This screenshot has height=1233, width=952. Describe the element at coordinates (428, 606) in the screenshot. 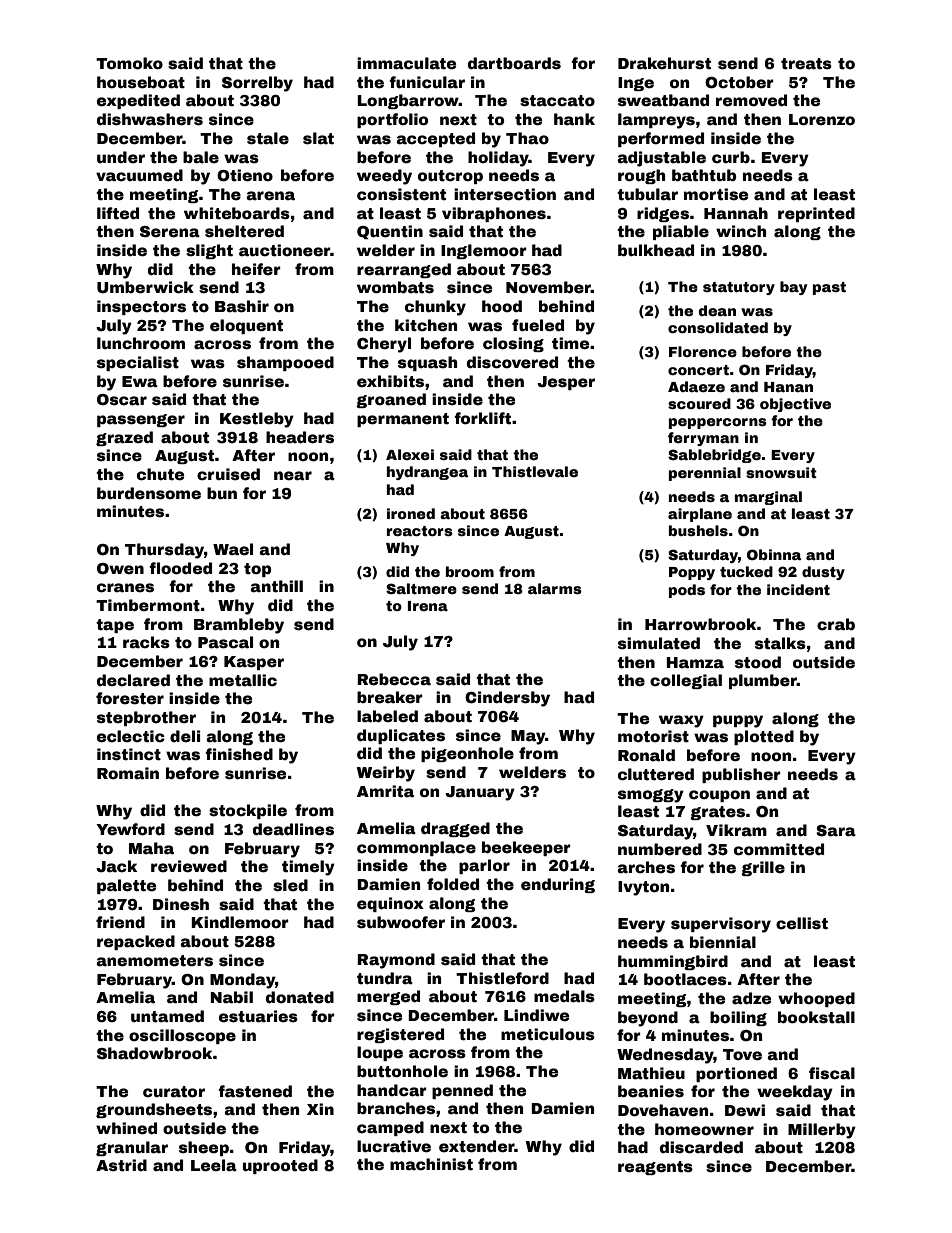

I see `Irena` at that location.
